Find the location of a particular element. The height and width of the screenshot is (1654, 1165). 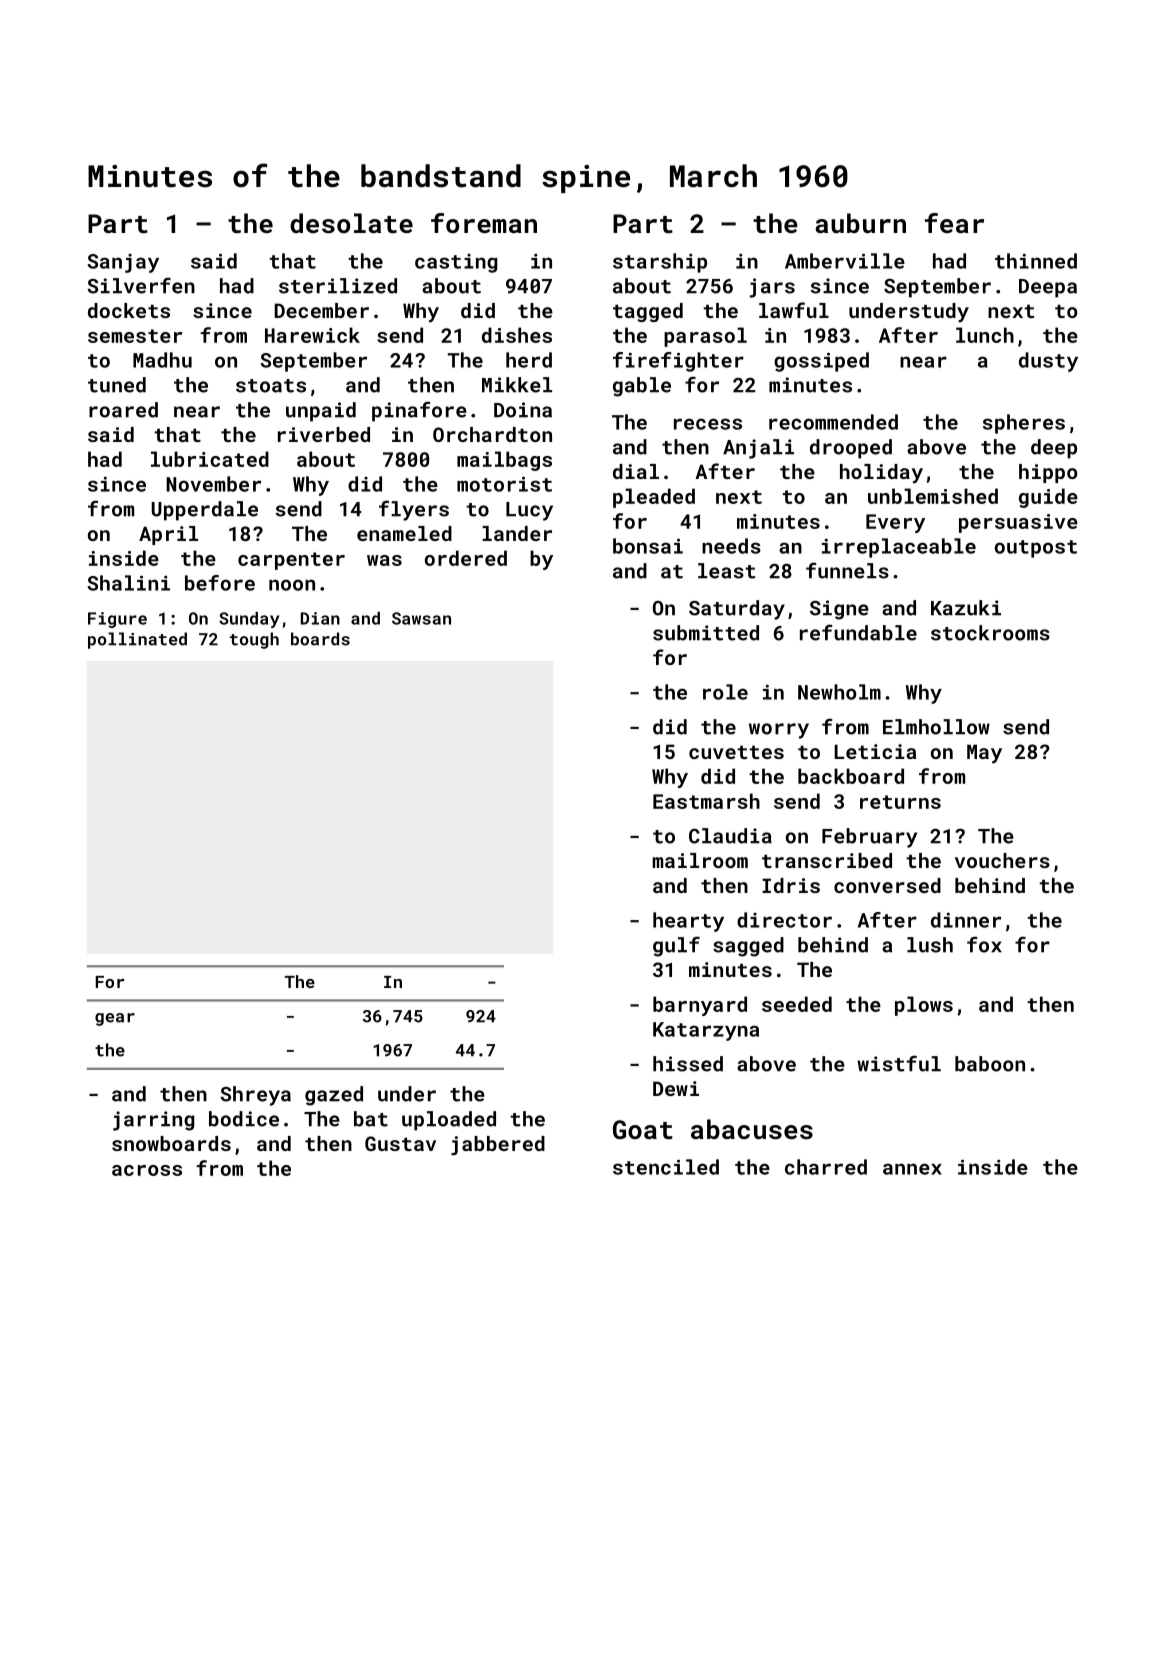

pollinated is located at coordinates (137, 640).
